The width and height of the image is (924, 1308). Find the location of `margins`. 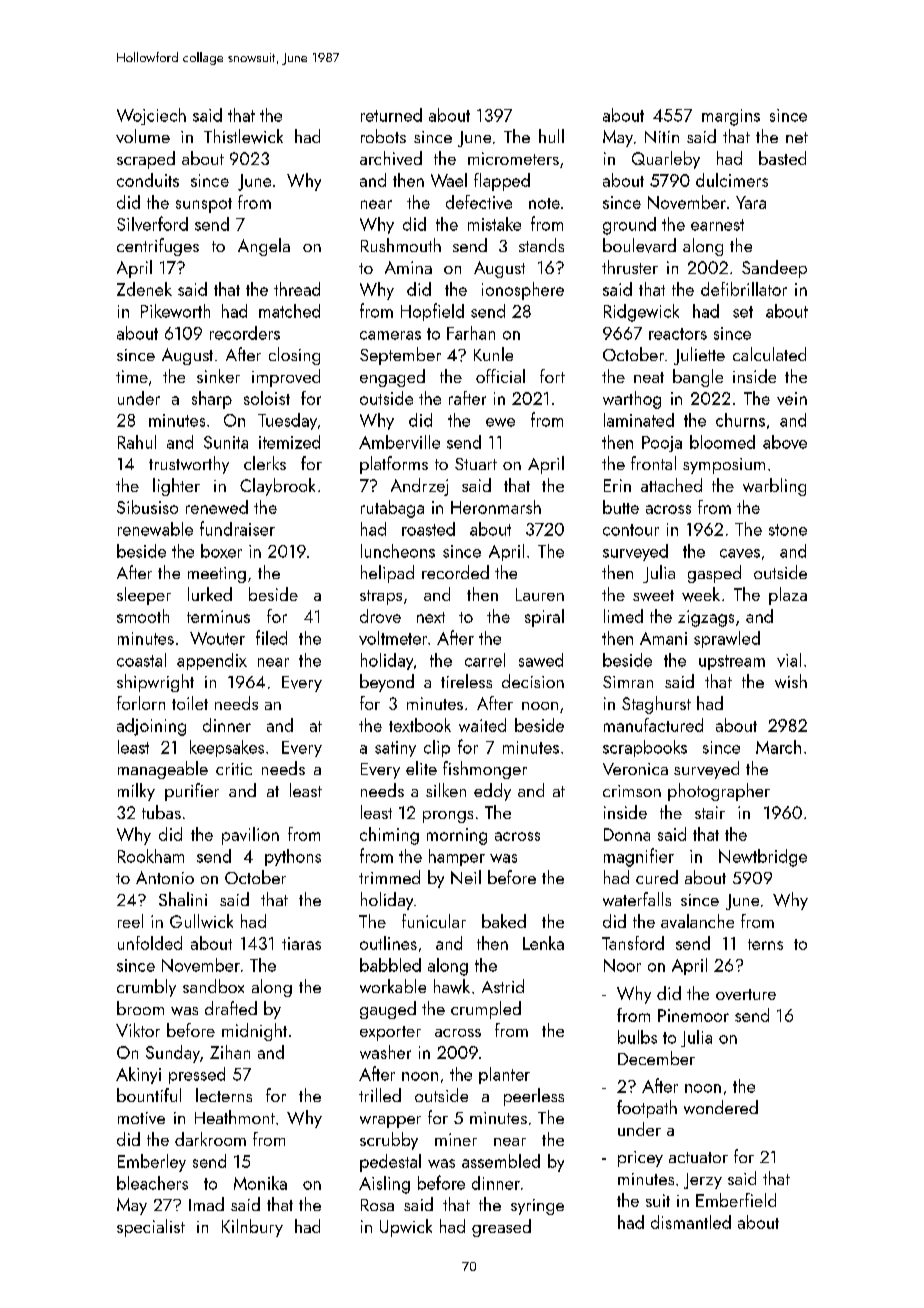

margins is located at coordinates (731, 117).
